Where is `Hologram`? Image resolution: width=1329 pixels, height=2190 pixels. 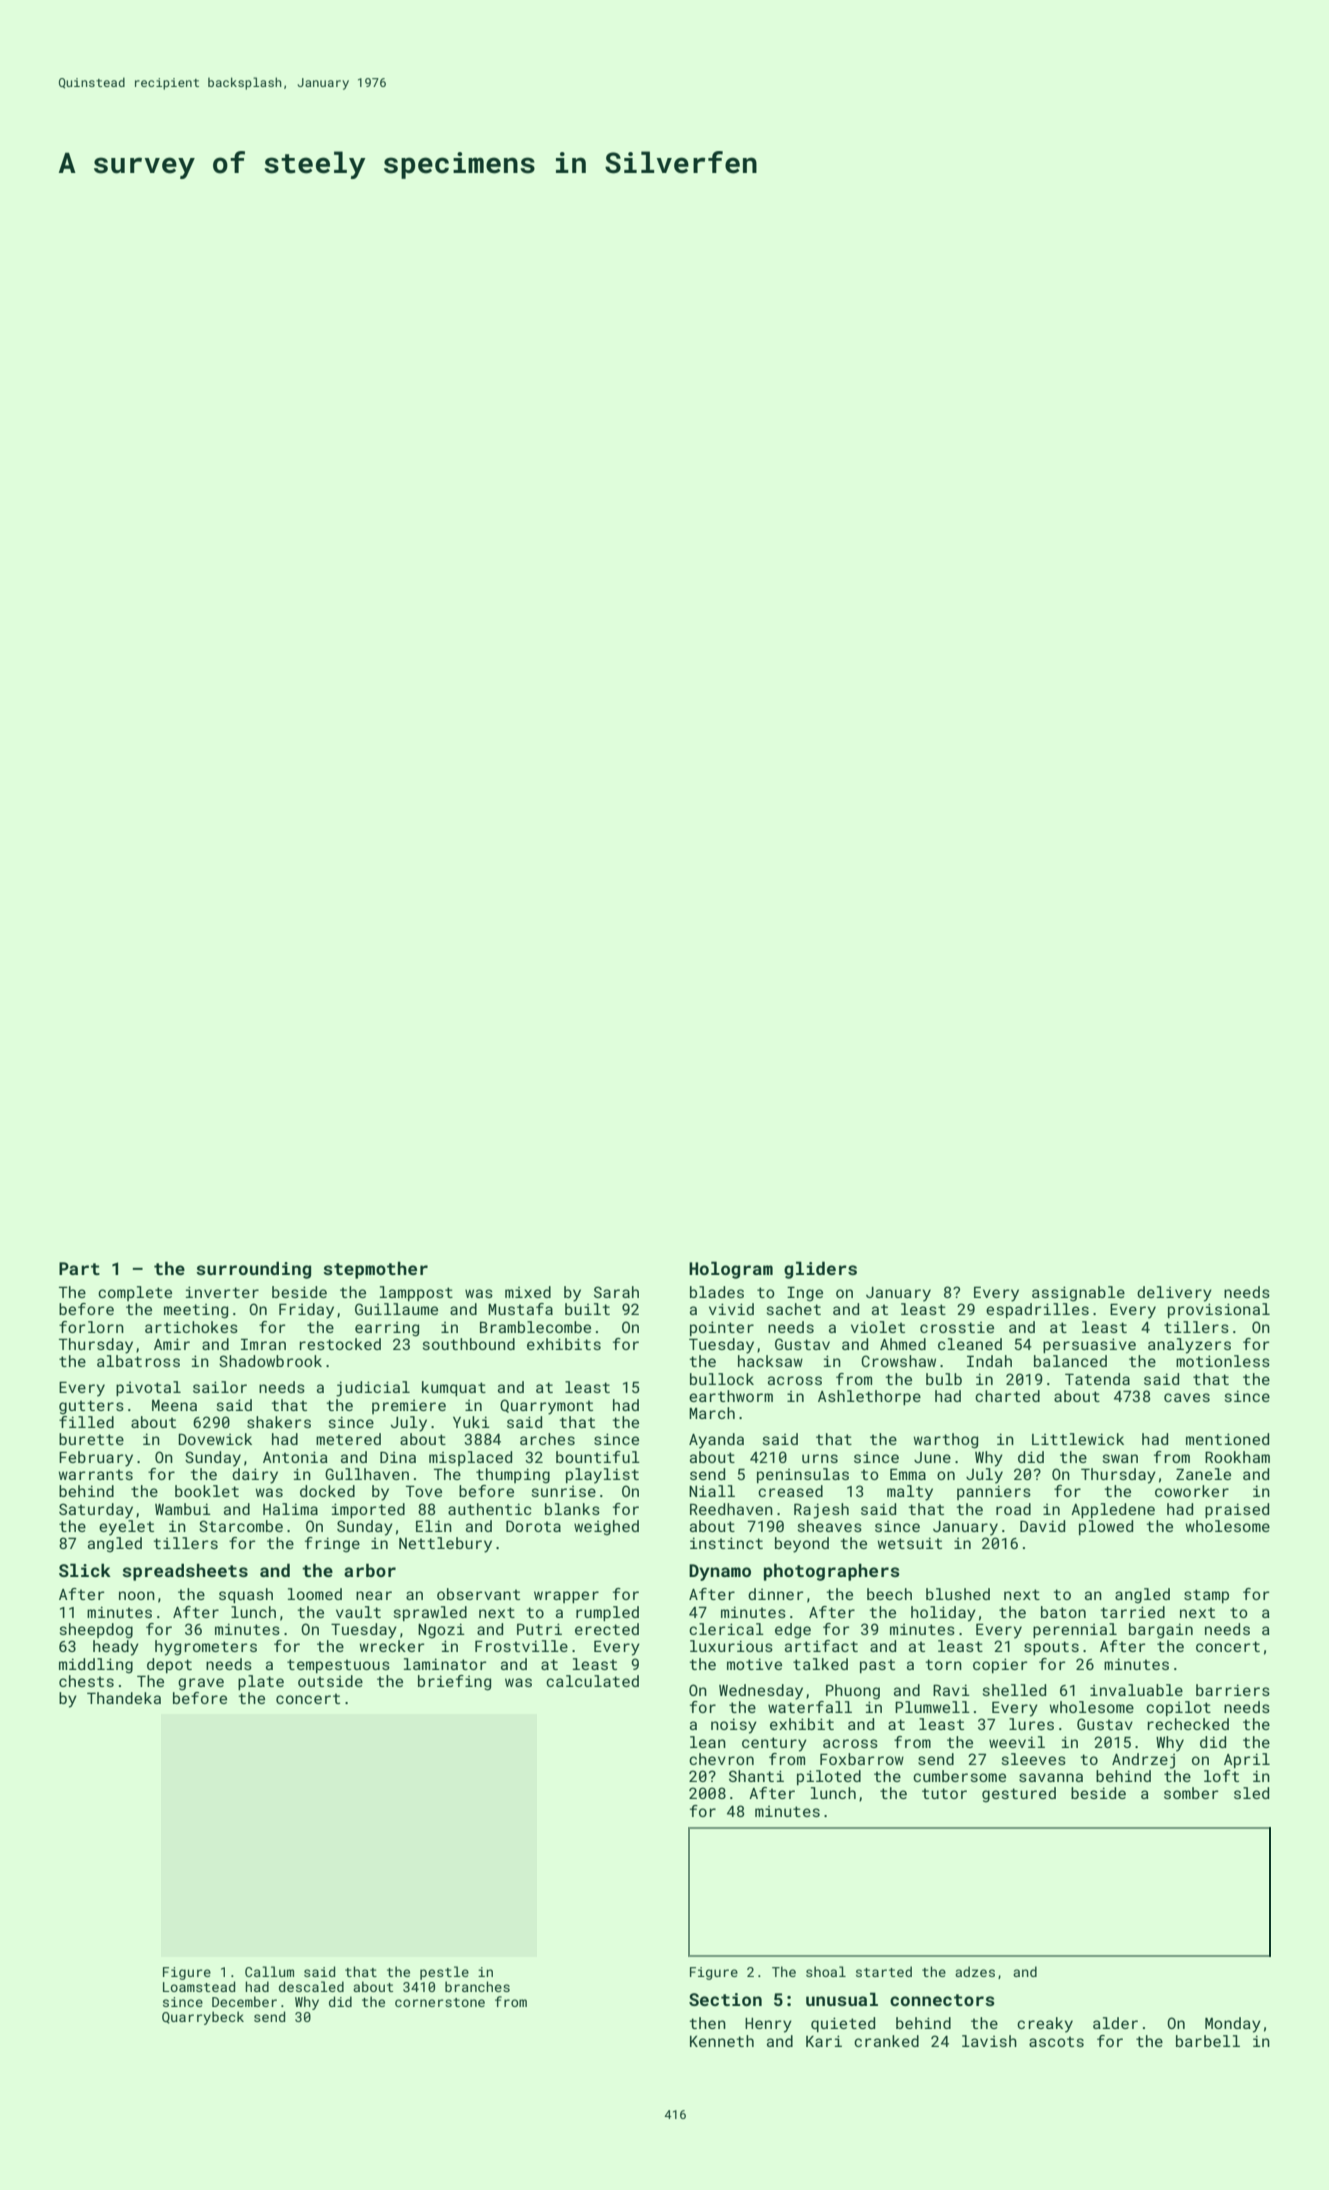
Hologram is located at coordinates (731, 1270).
